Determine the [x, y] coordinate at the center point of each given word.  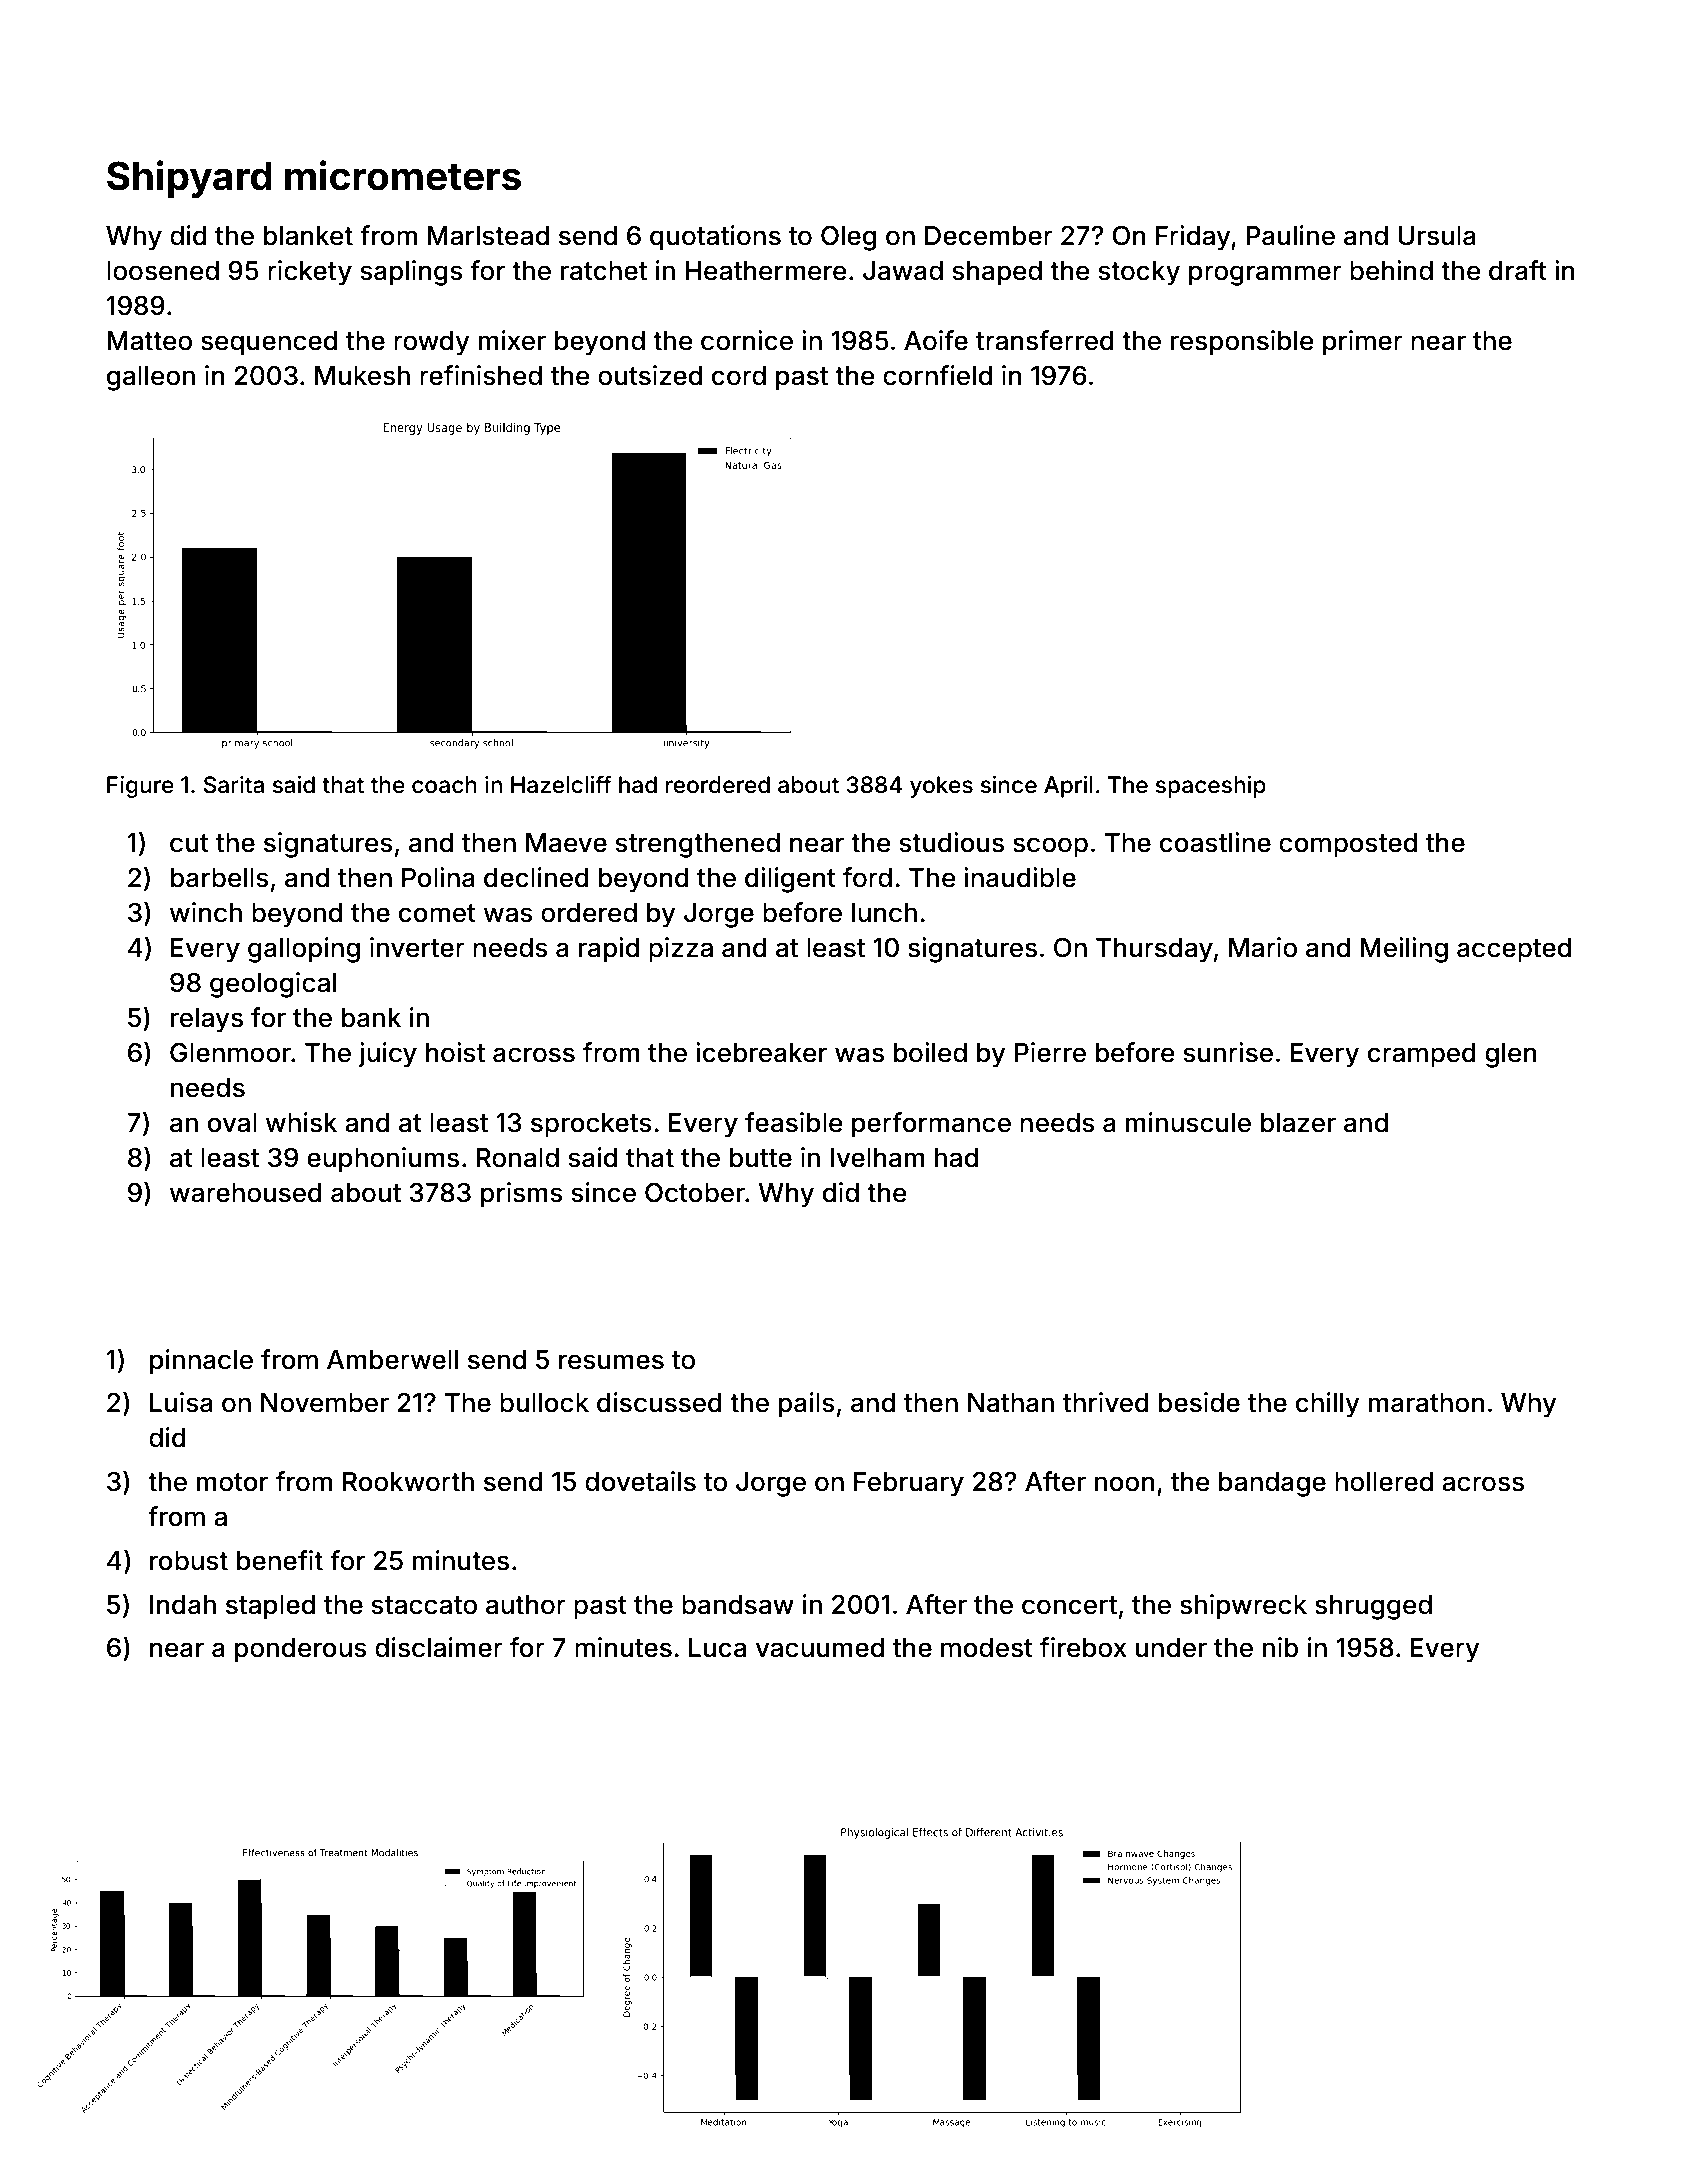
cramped [1422, 1055]
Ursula [1437, 236]
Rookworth [408, 1482]
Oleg [848, 238]
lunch [884, 913]
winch [206, 912]
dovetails [640, 1481]
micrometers [403, 175]
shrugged [1373, 1607]
